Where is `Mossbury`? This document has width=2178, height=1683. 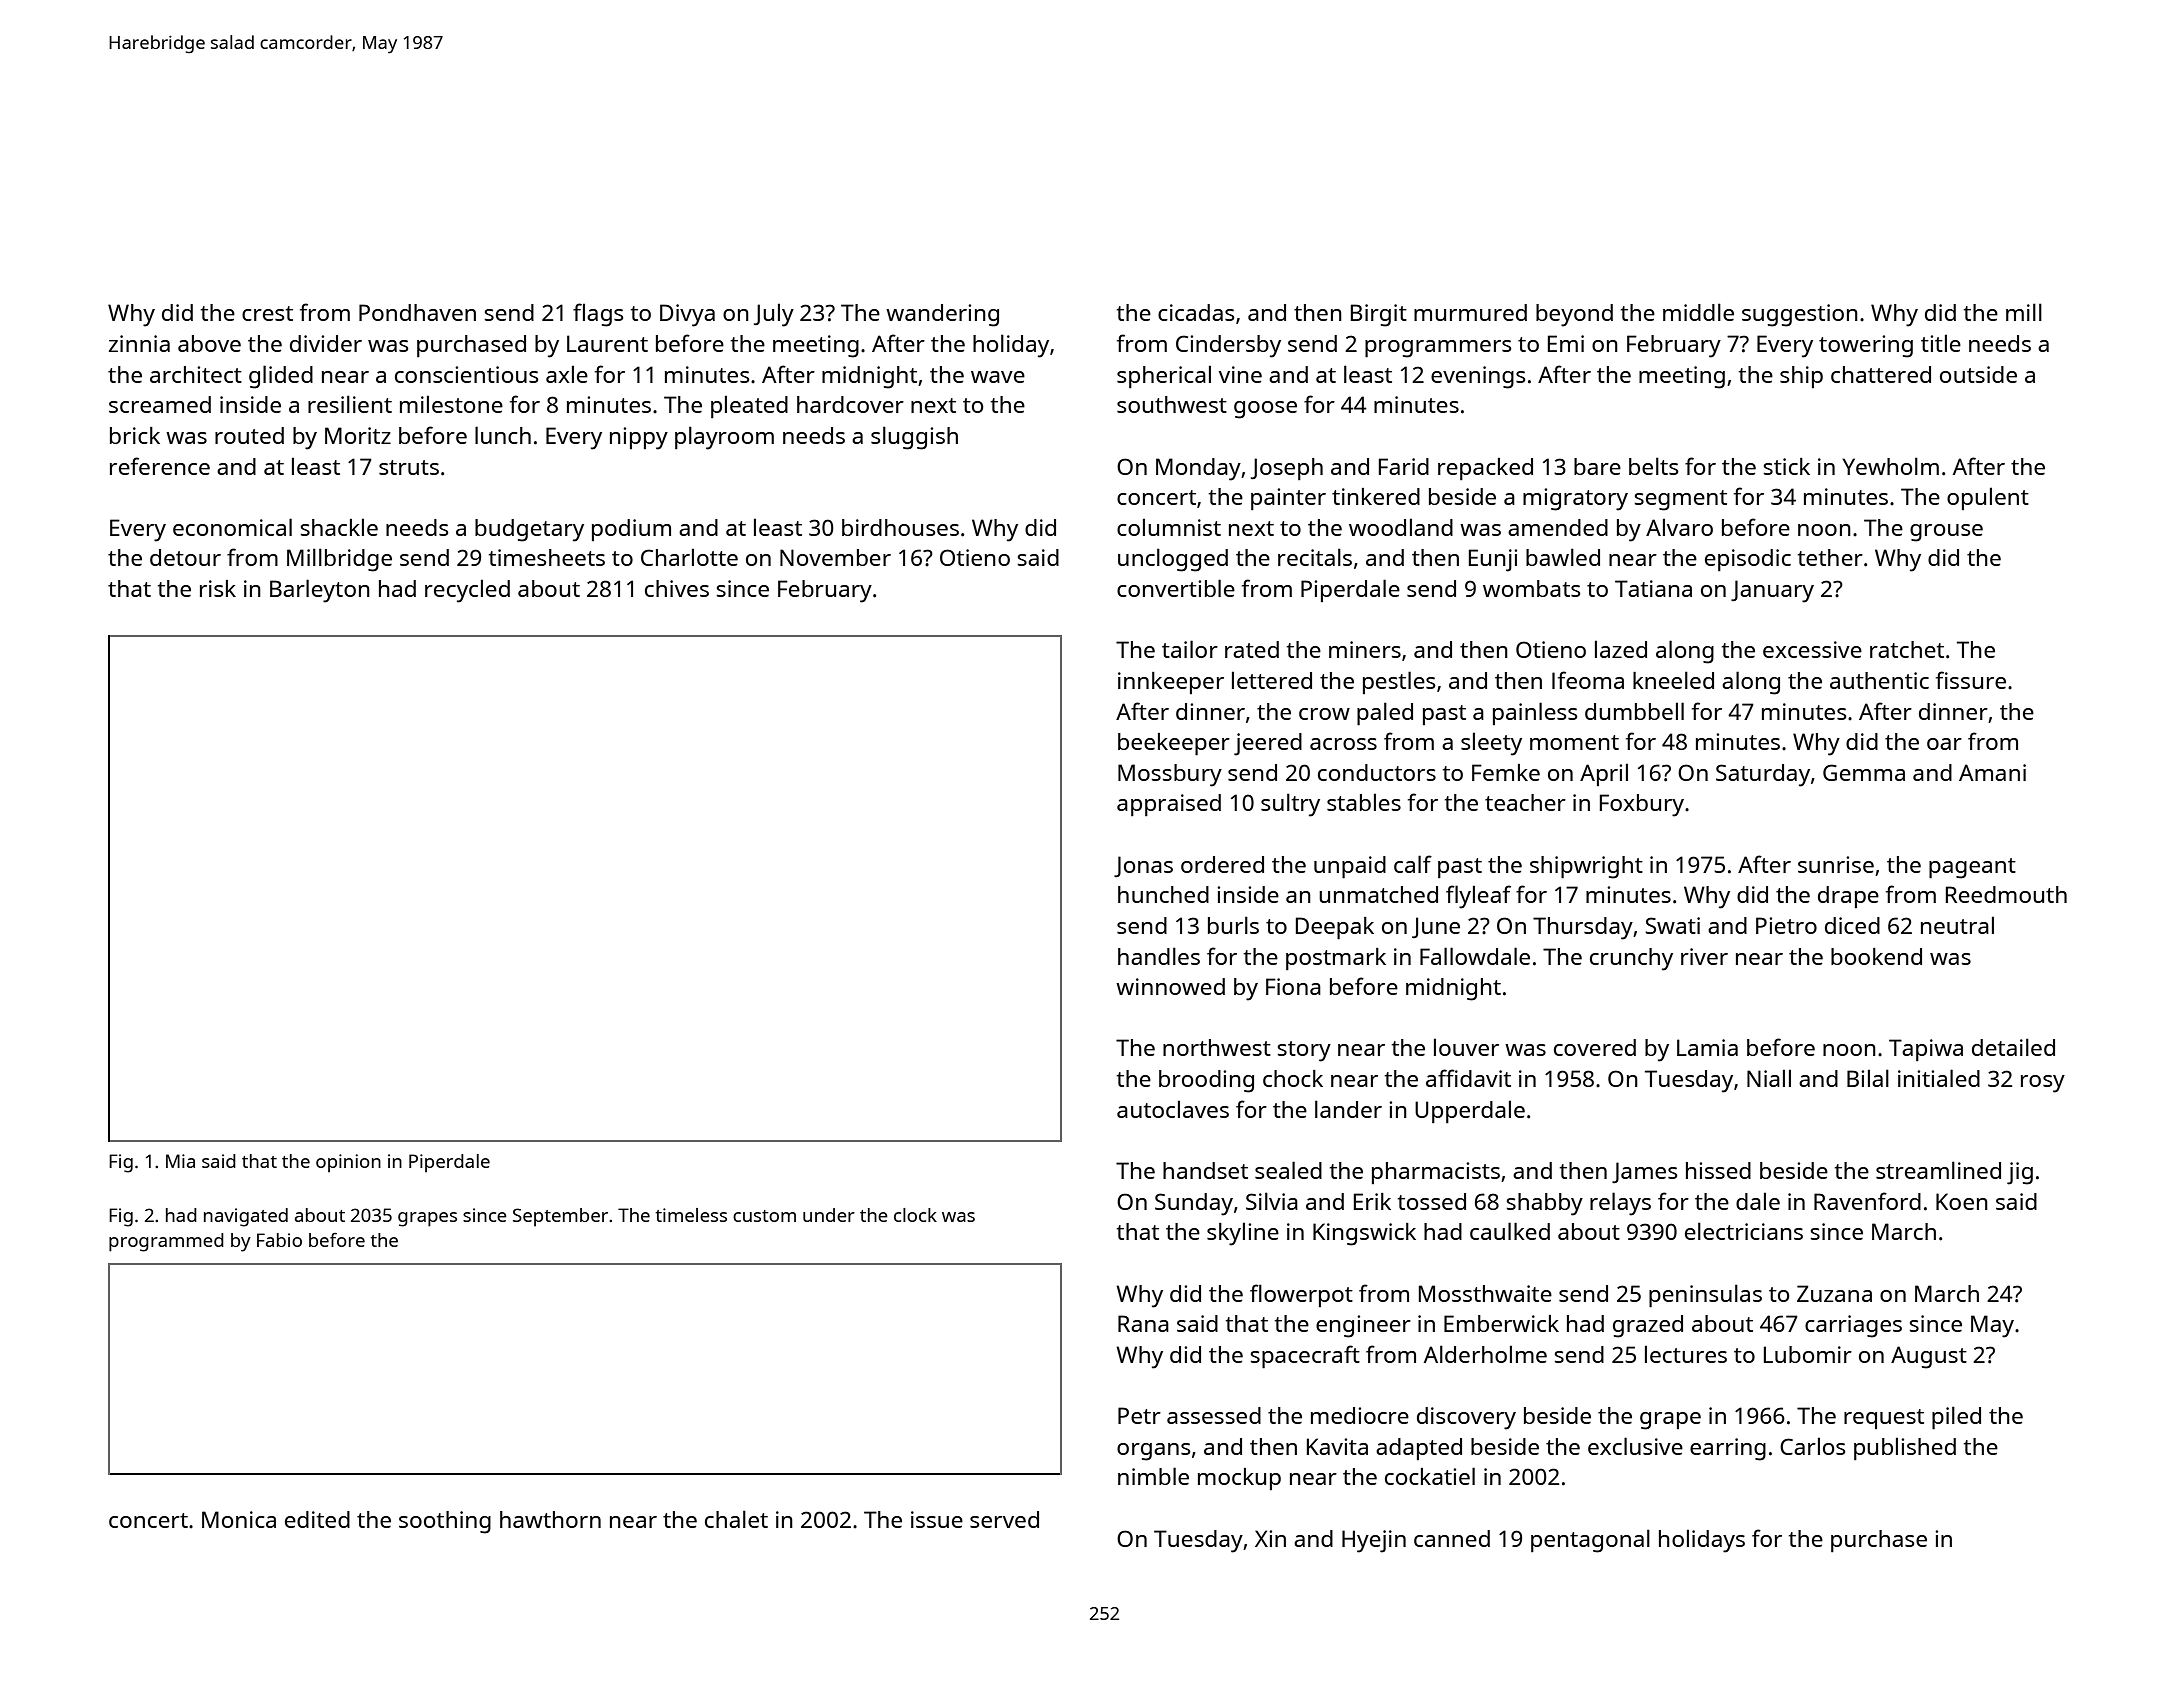 Mossbury is located at coordinates (1170, 775).
